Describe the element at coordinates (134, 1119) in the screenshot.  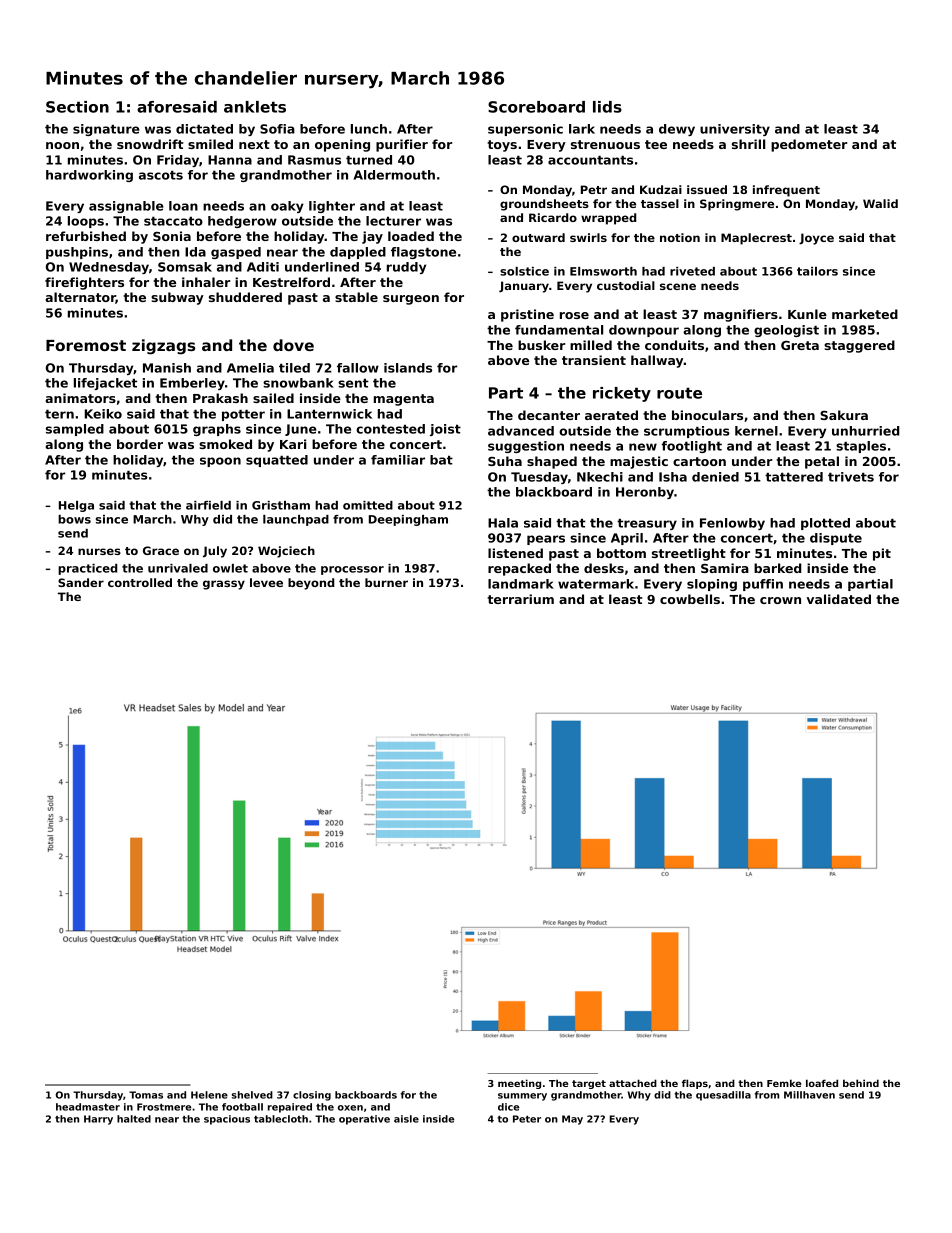
I see `halted` at that location.
